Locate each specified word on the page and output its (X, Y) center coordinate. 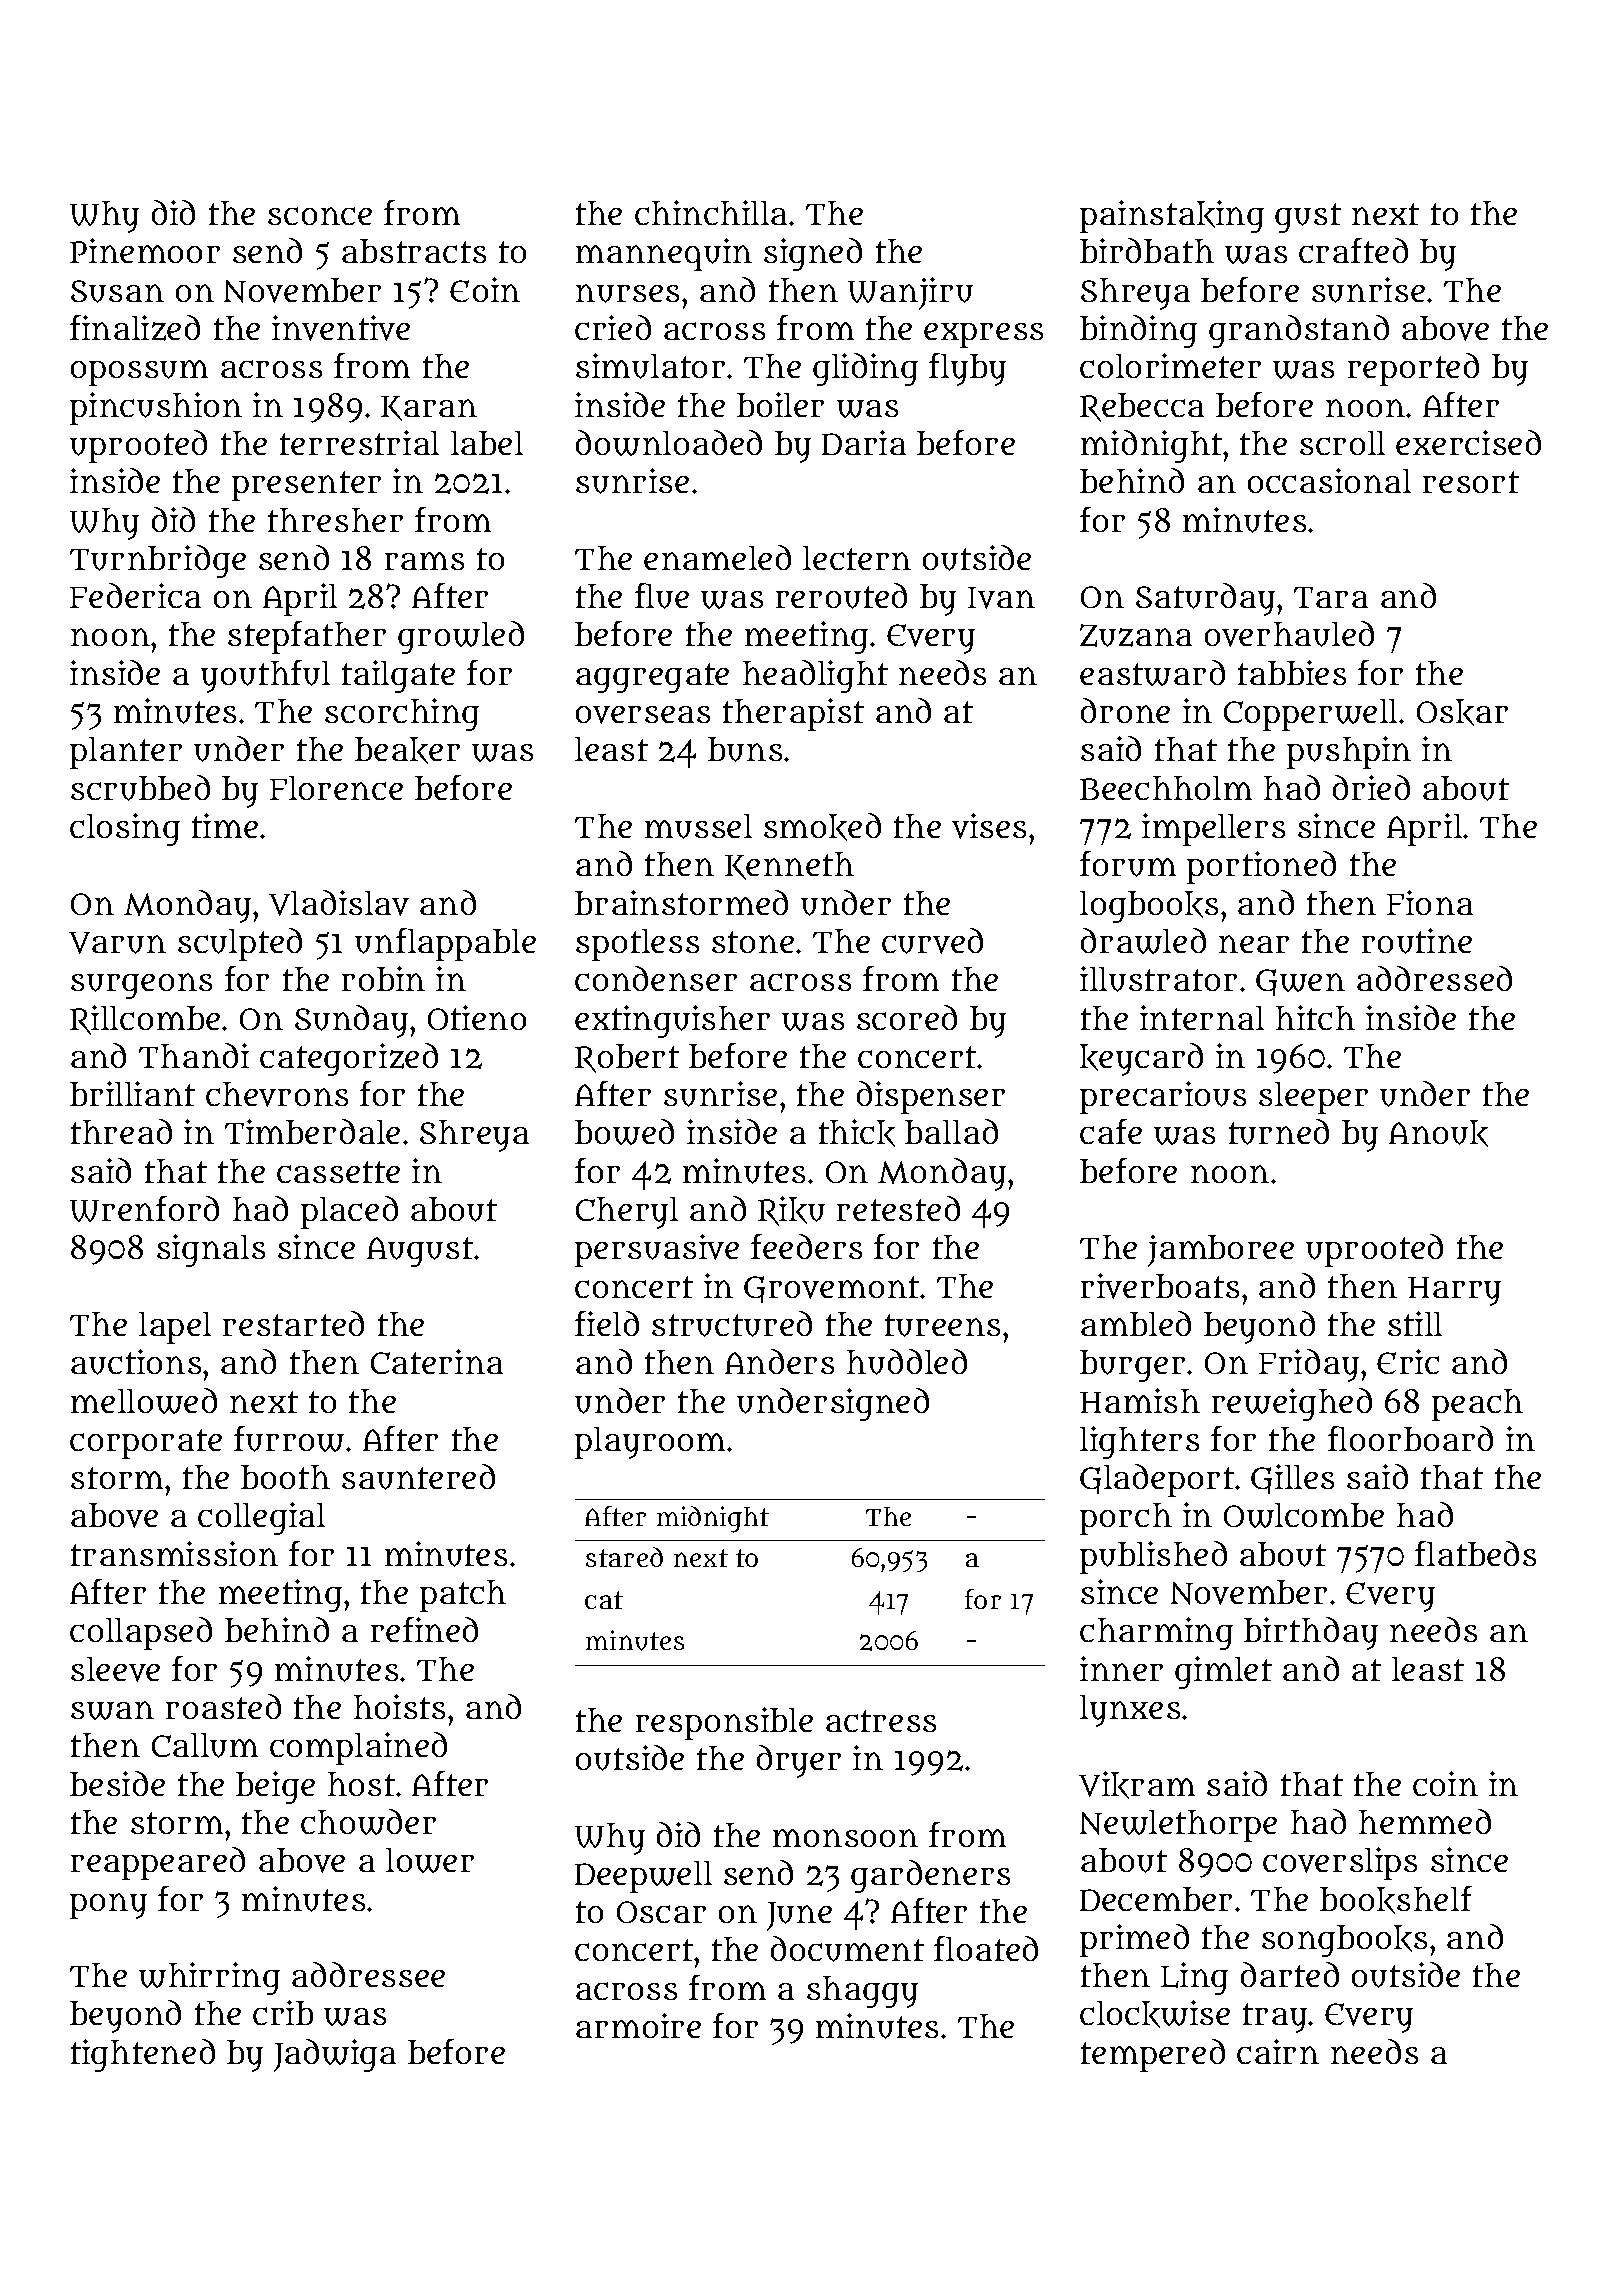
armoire (638, 2025)
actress (881, 1721)
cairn (1278, 2051)
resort (1471, 482)
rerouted (841, 596)
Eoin (485, 289)
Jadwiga (335, 2055)
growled (461, 637)
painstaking (1172, 216)
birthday (1311, 1633)
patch (463, 1596)
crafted (1353, 250)
